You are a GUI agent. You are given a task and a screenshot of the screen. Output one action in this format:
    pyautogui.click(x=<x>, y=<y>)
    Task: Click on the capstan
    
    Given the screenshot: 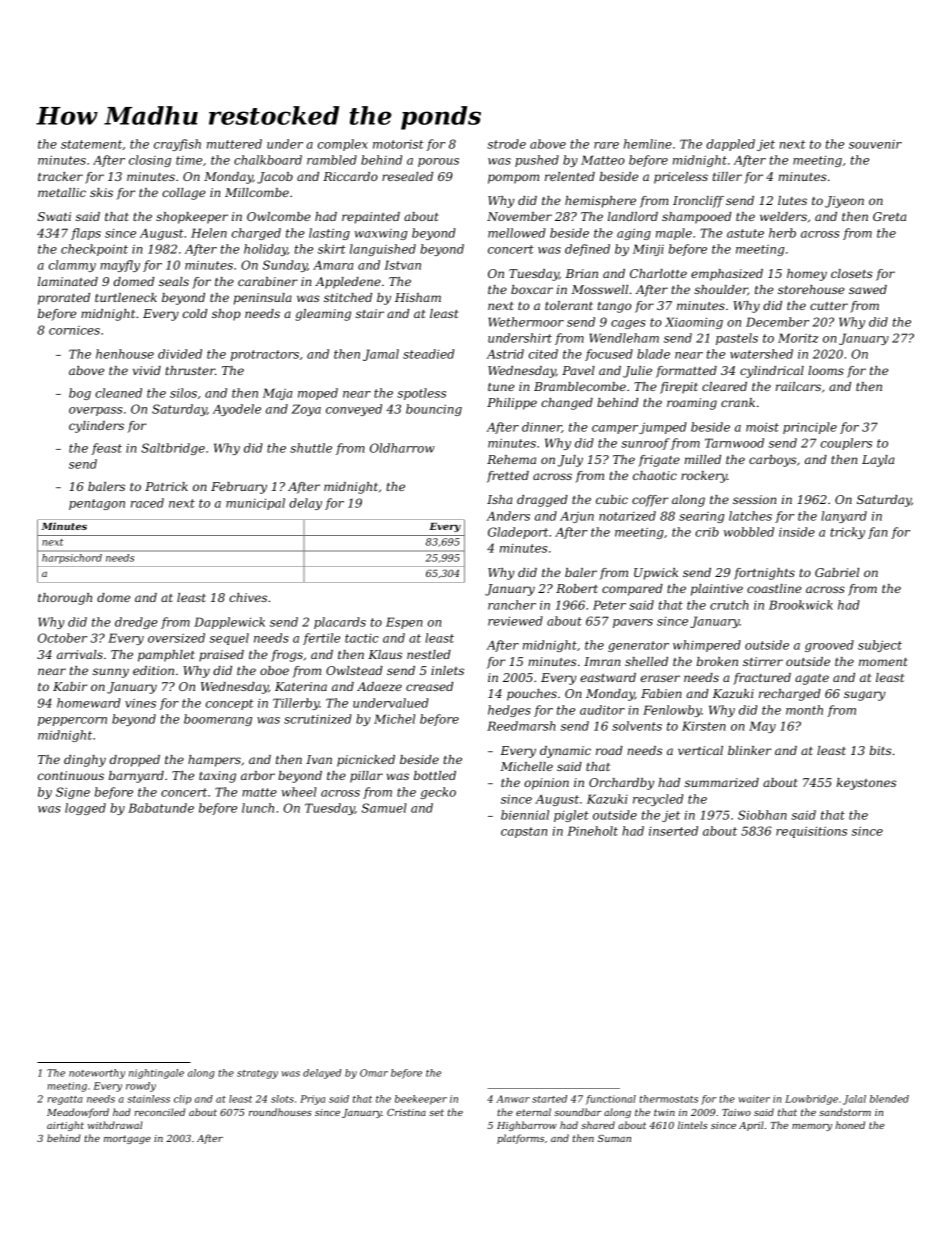 What is the action you would take?
    pyautogui.click(x=524, y=832)
